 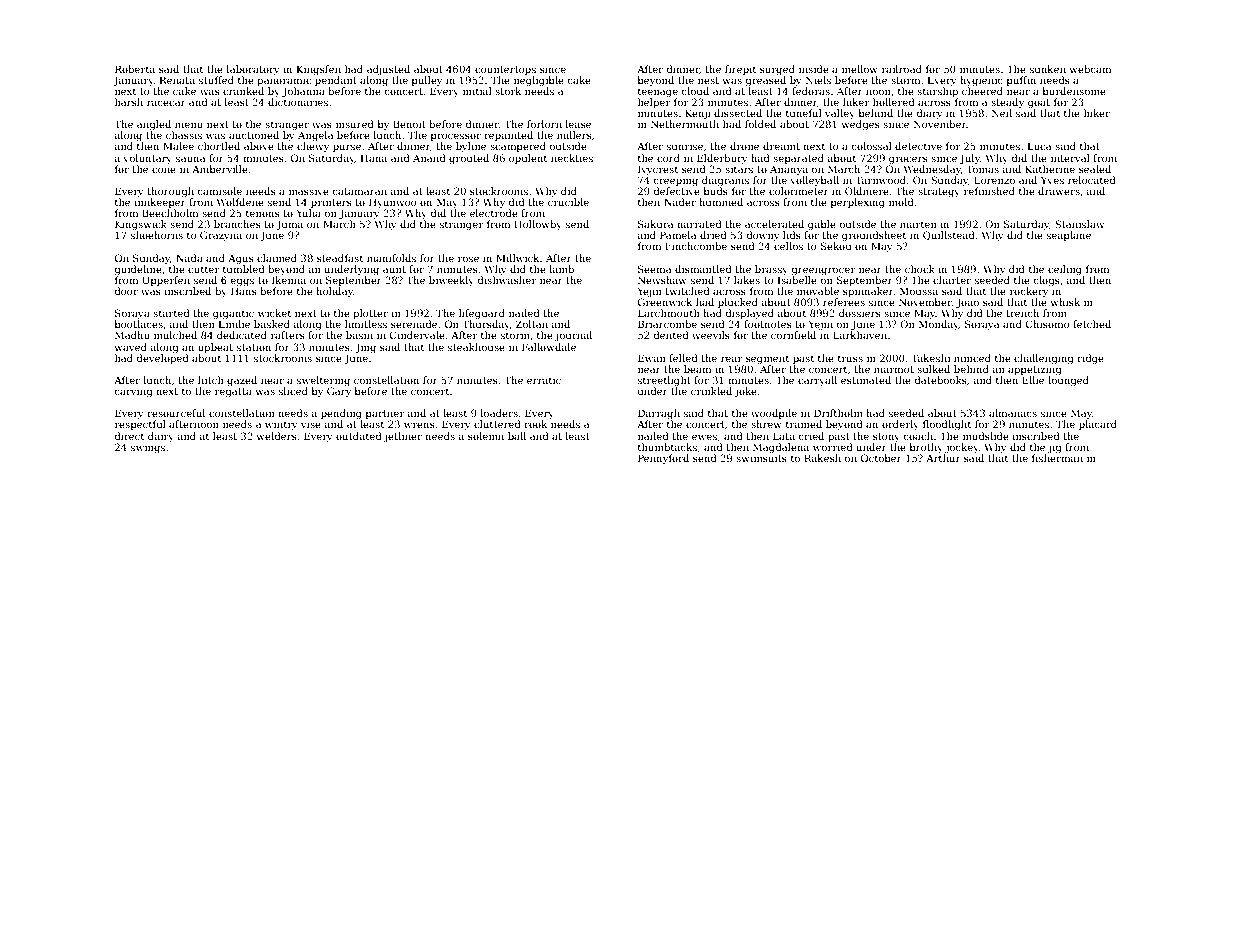 I want to click on fisherman, so click(x=1057, y=458).
